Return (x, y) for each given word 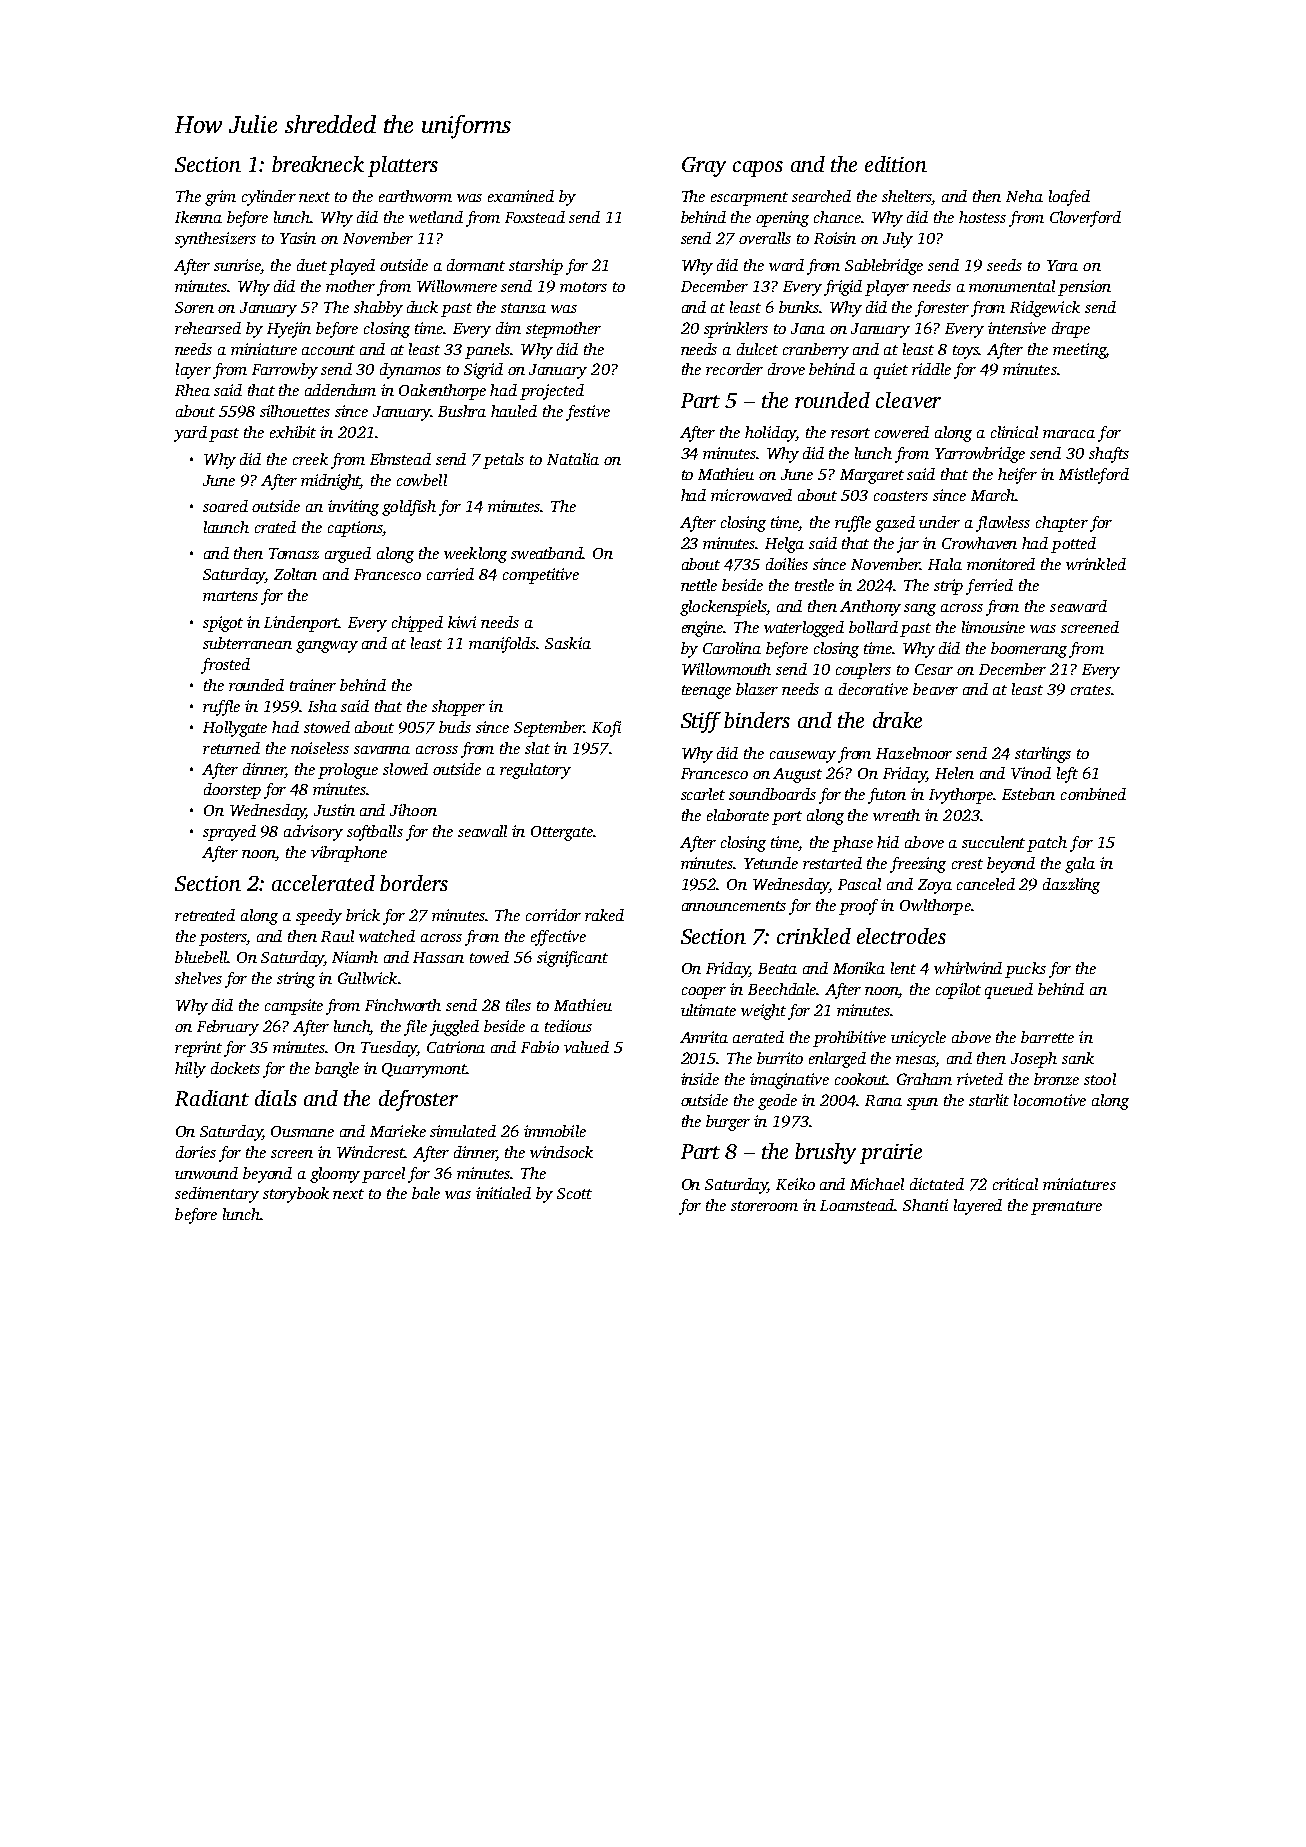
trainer (313, 685)
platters (403, 166)
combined (1093, 794)
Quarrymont (424, 1070)
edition (896, 164)
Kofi (606, 729)
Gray (704, 167)
